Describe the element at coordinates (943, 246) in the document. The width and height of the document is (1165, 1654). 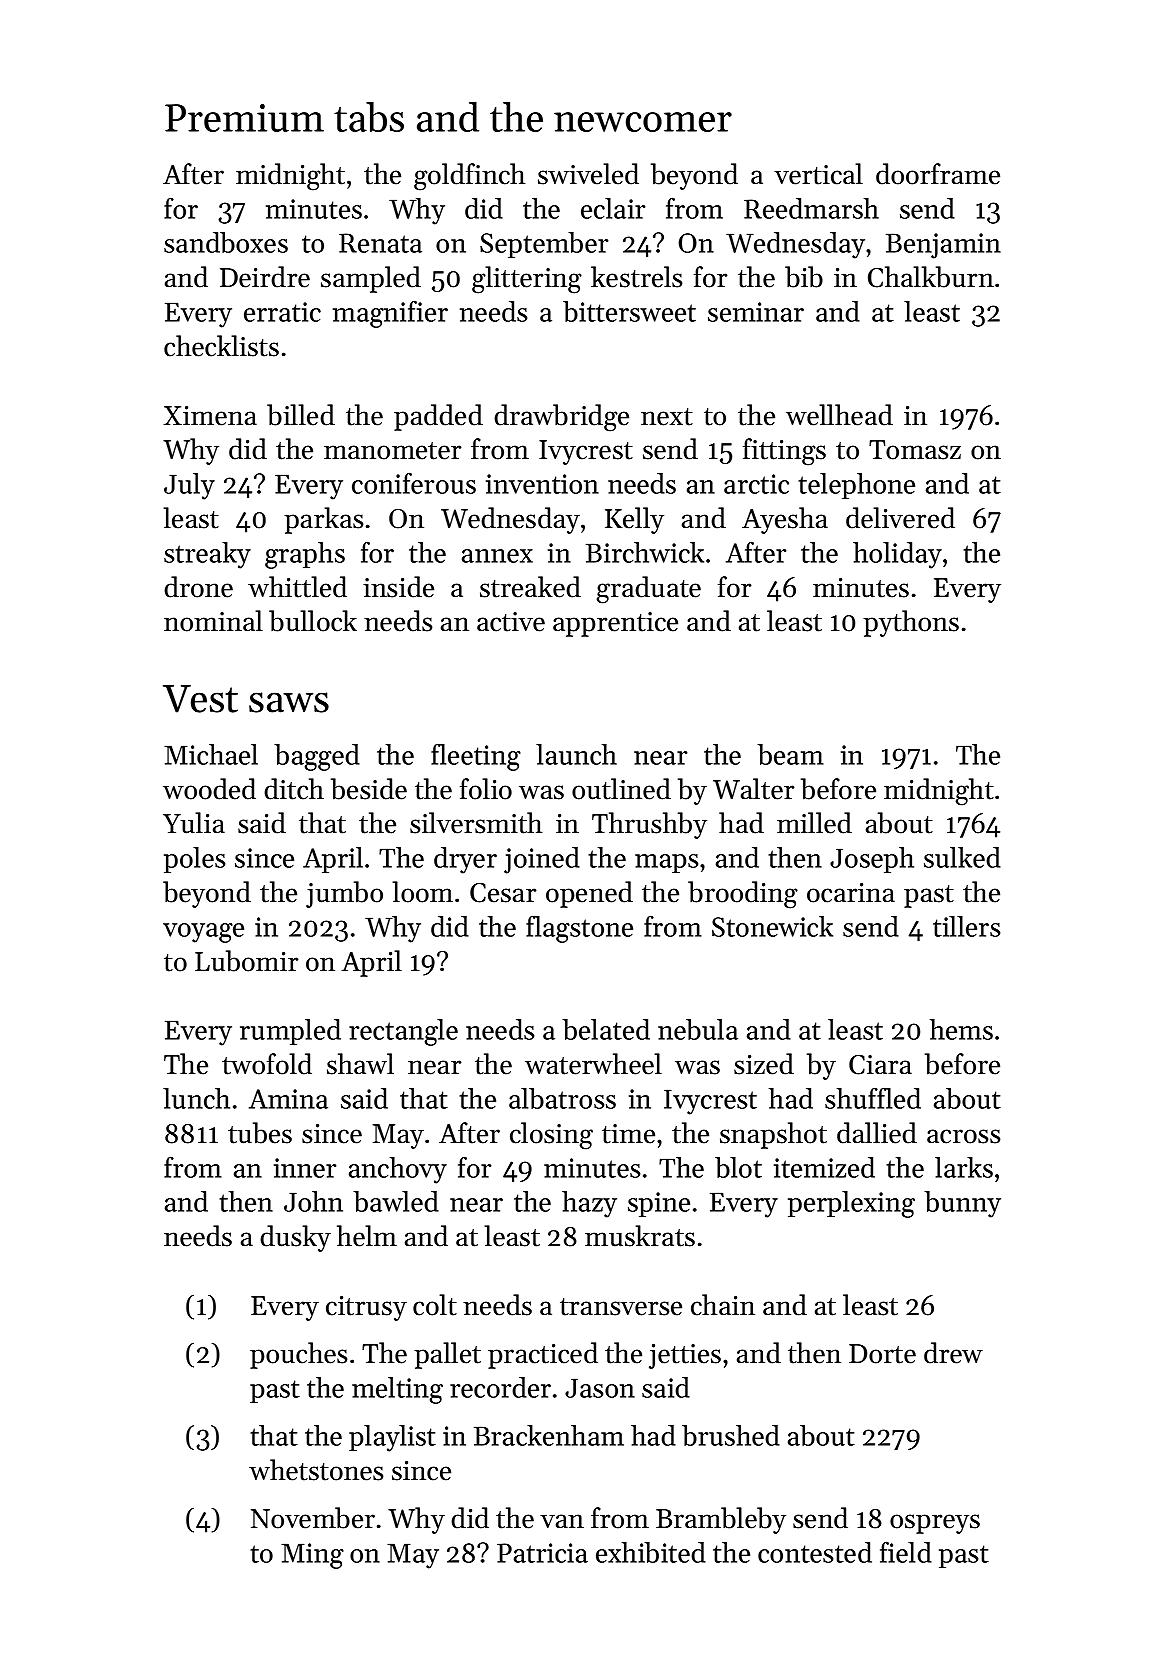
I see `Benjamin` at that location.
